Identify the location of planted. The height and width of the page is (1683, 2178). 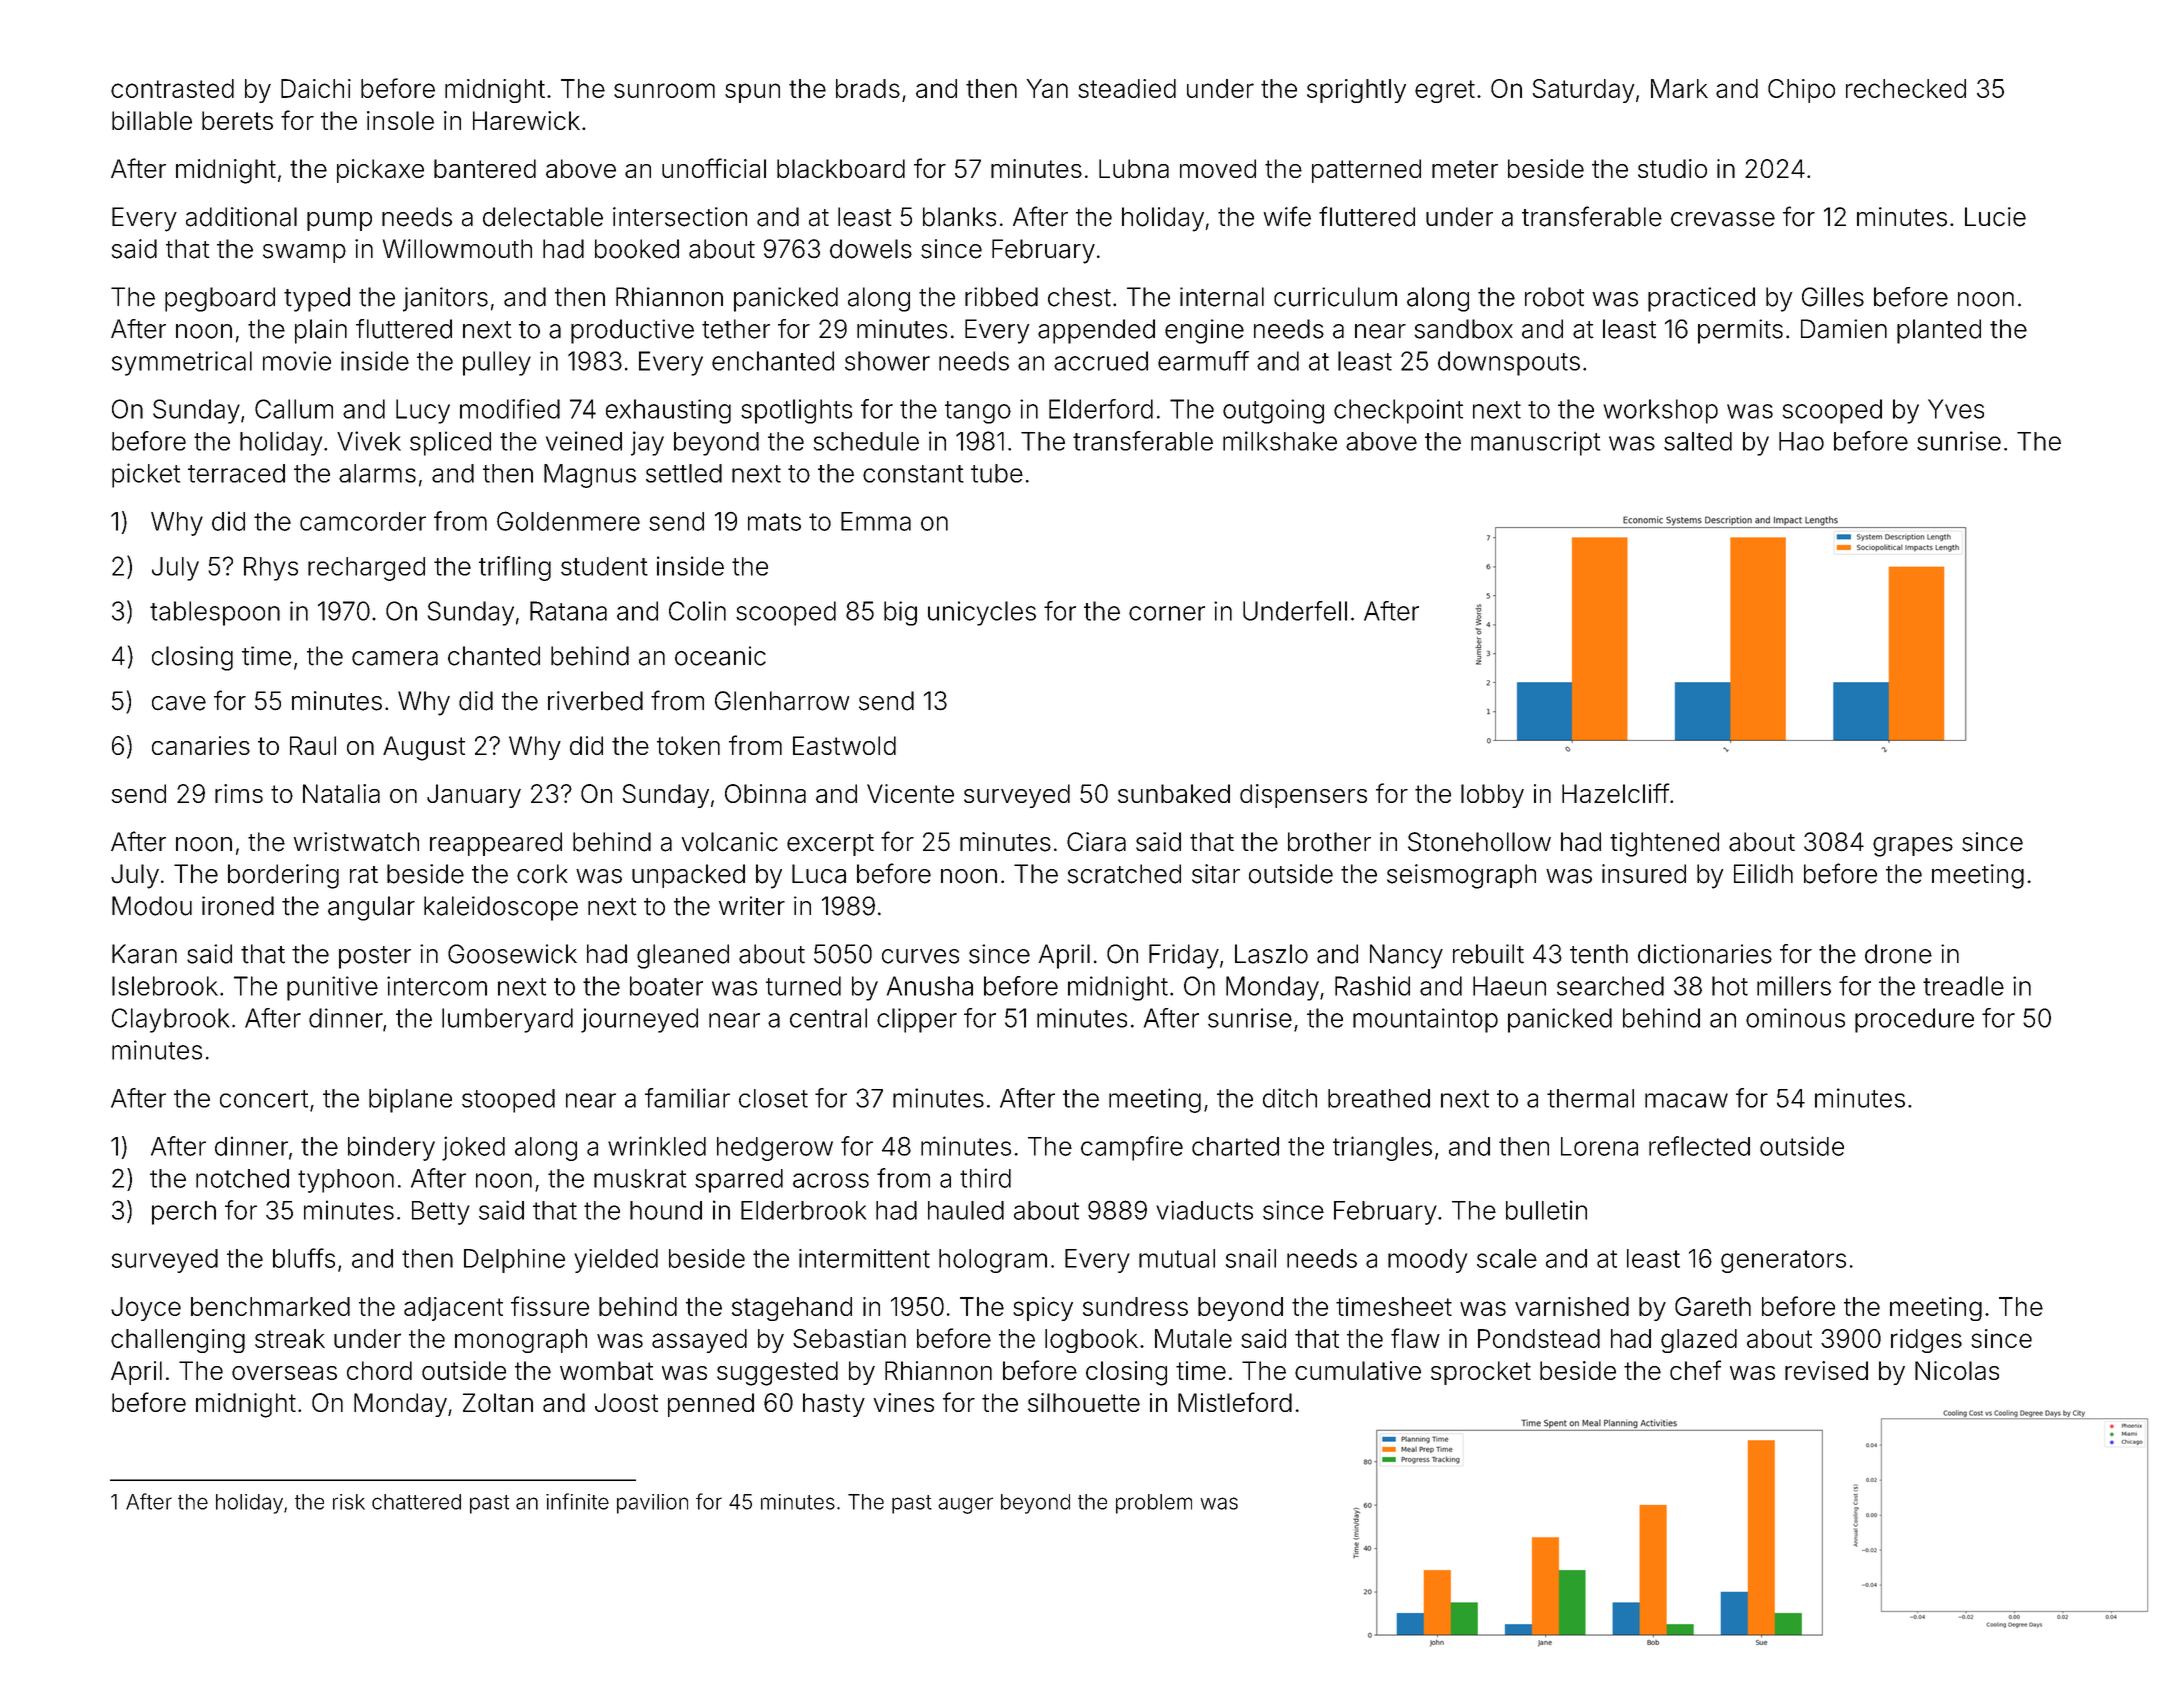
(1939, 331).
